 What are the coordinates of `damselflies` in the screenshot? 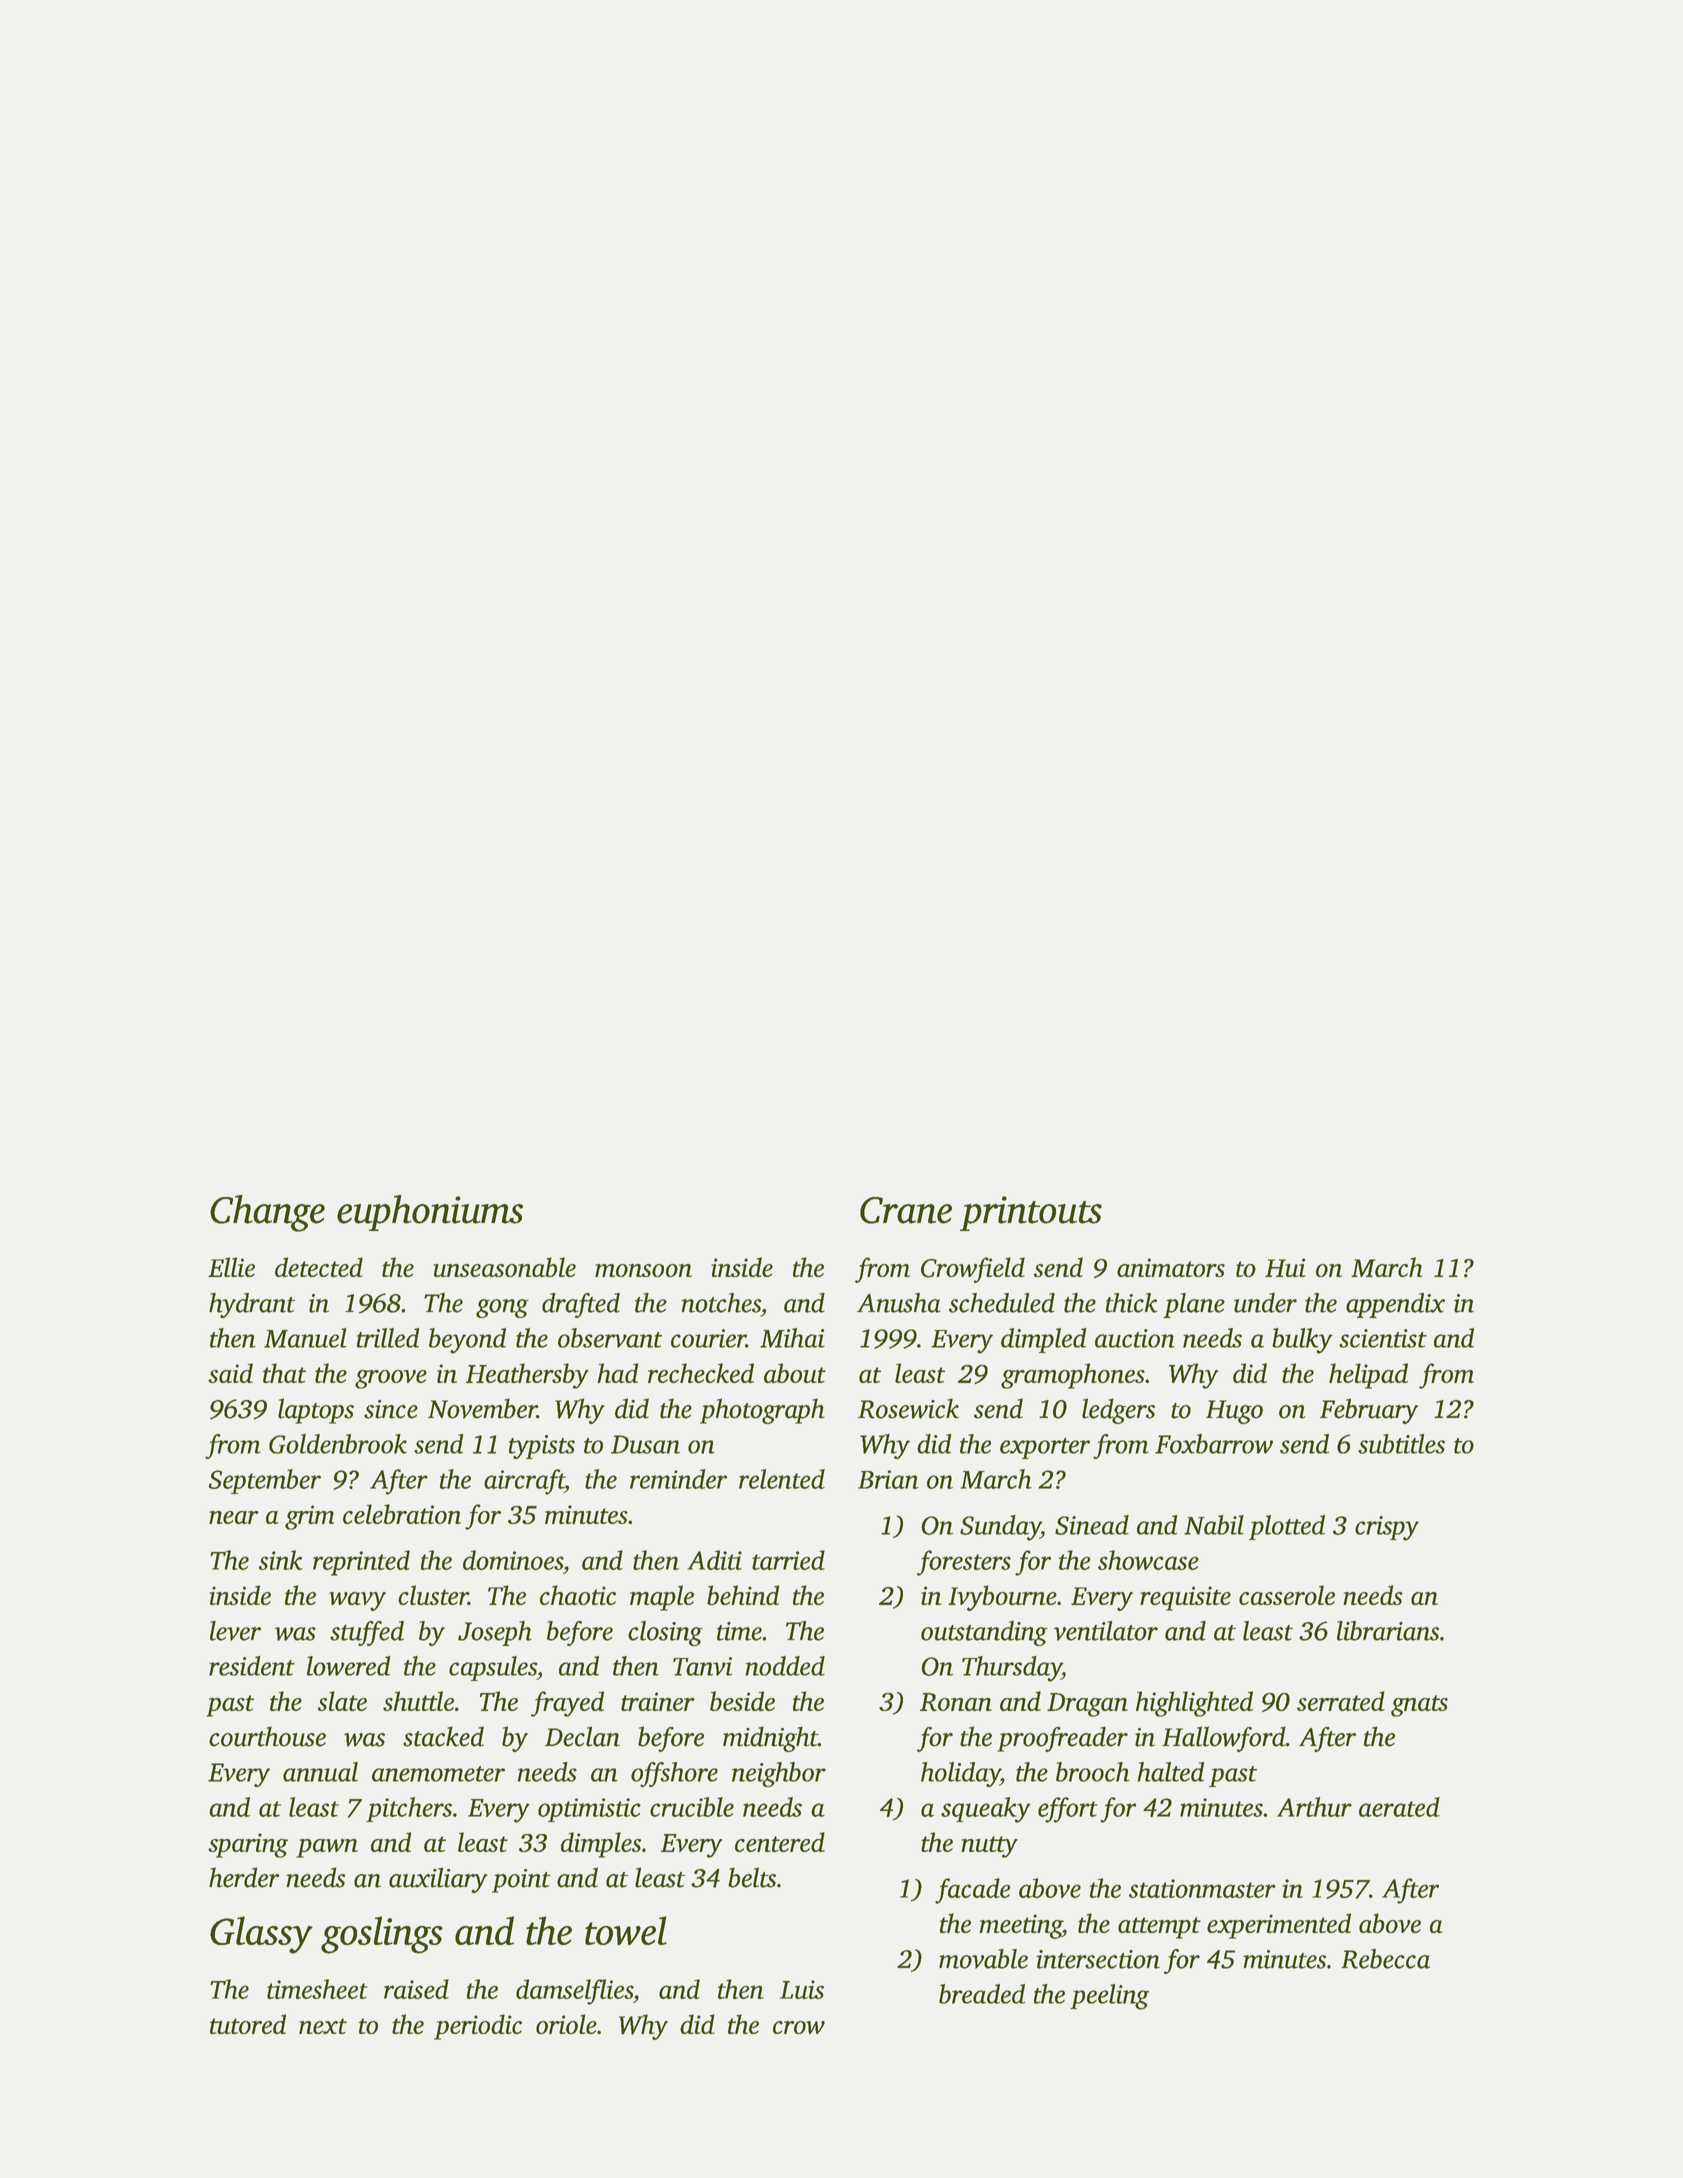 It's located at (574, 1992).
